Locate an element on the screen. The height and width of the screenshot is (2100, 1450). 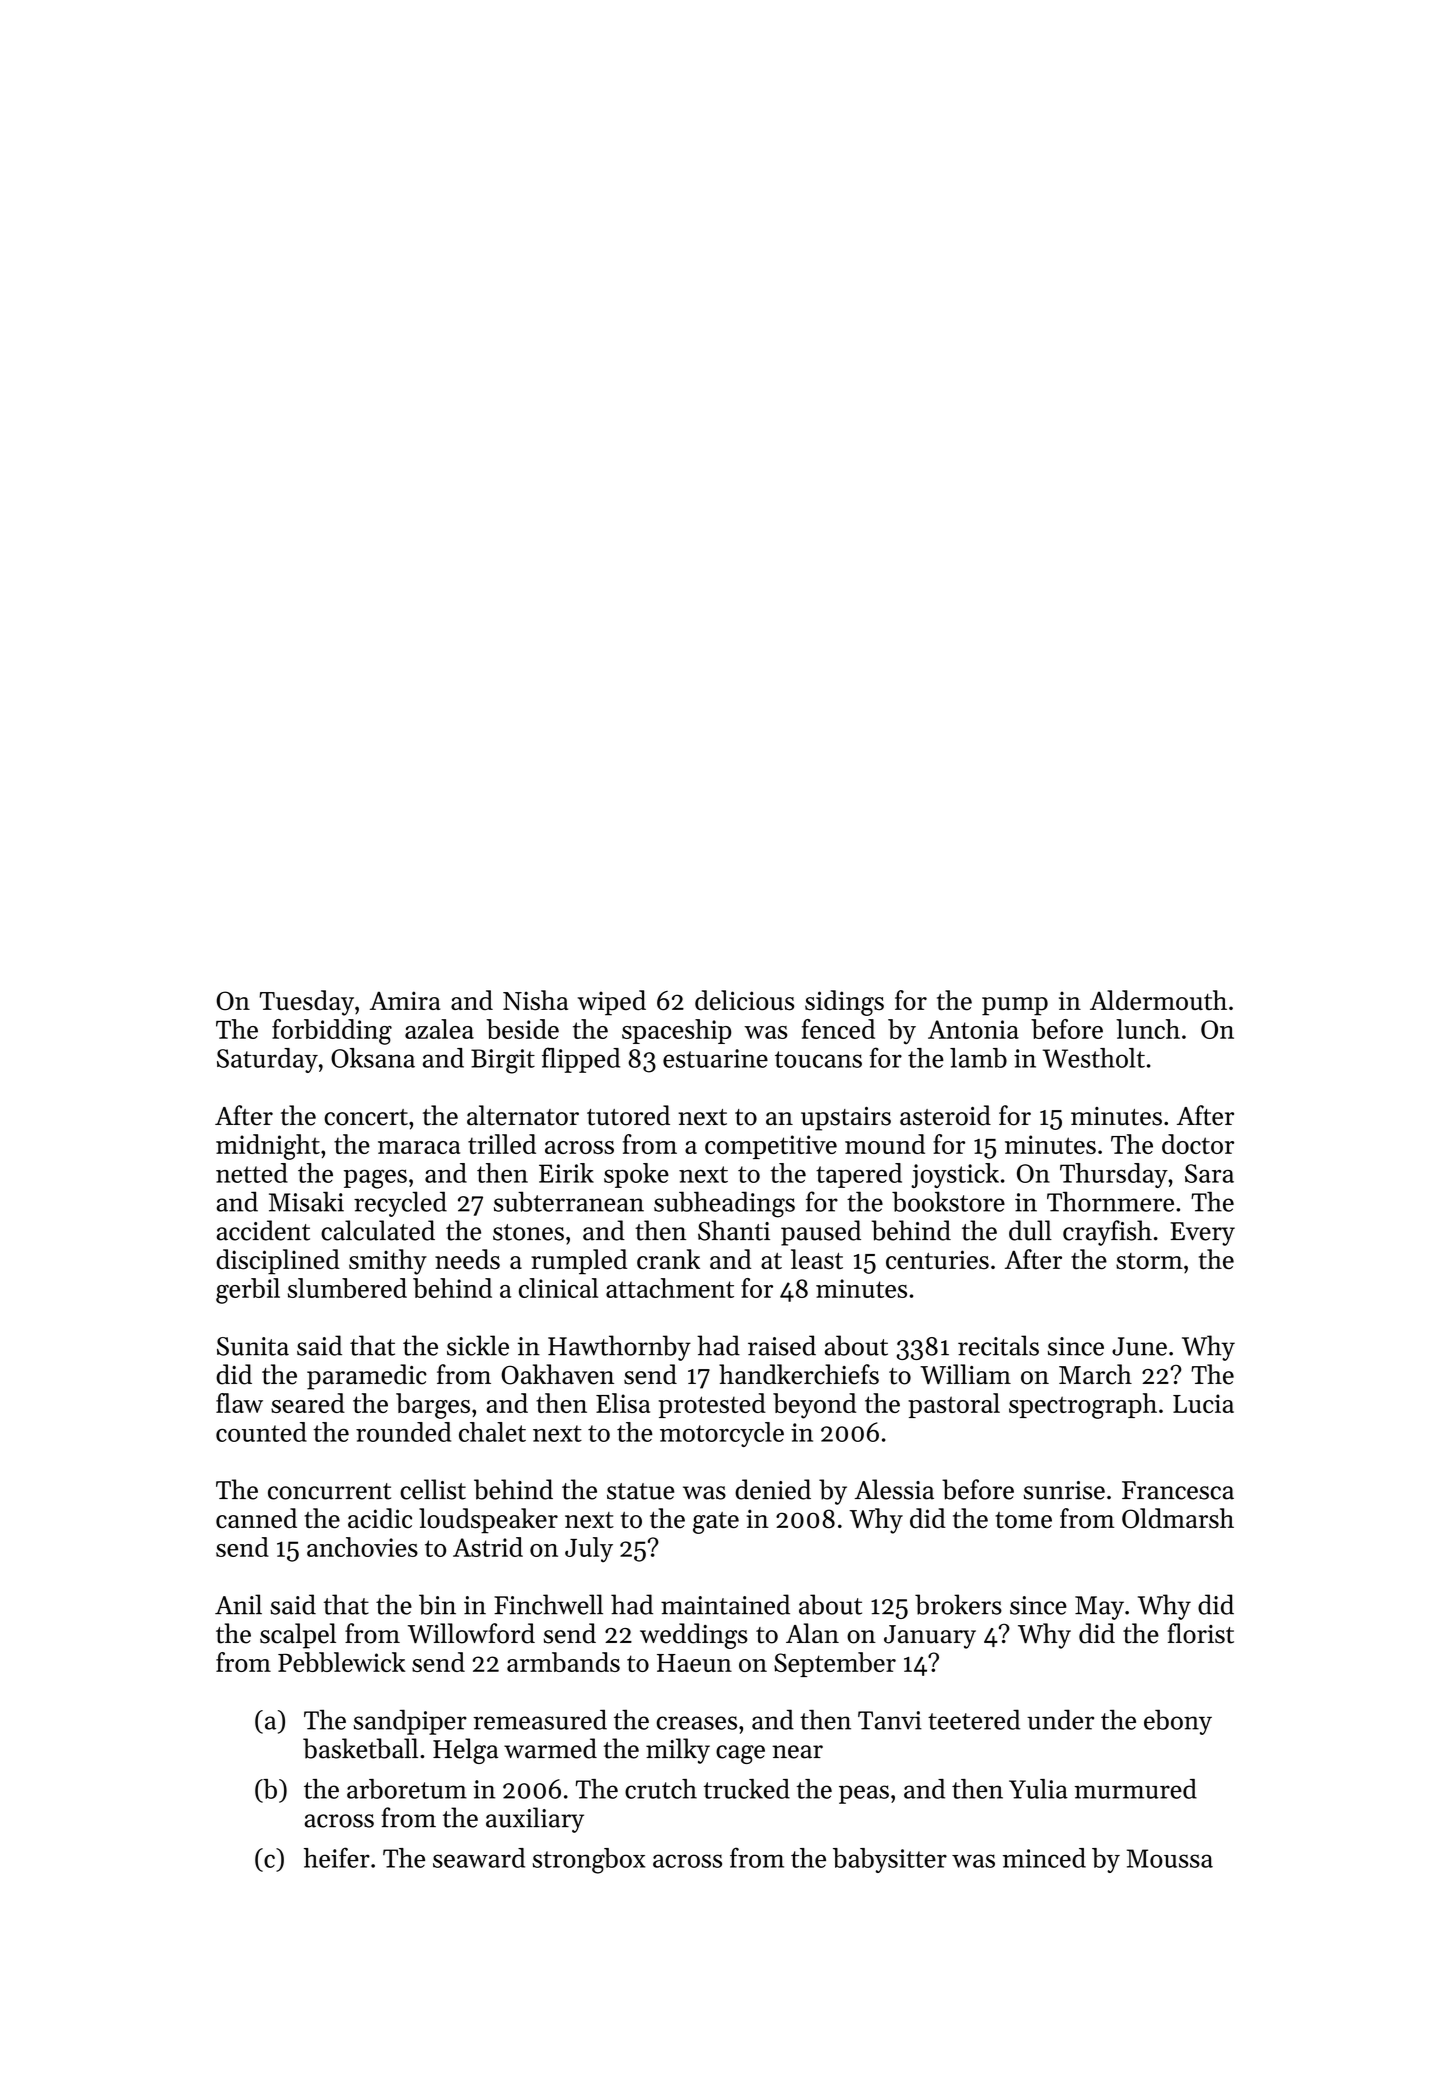
lunch is located at coordinates (1148, 1029).
